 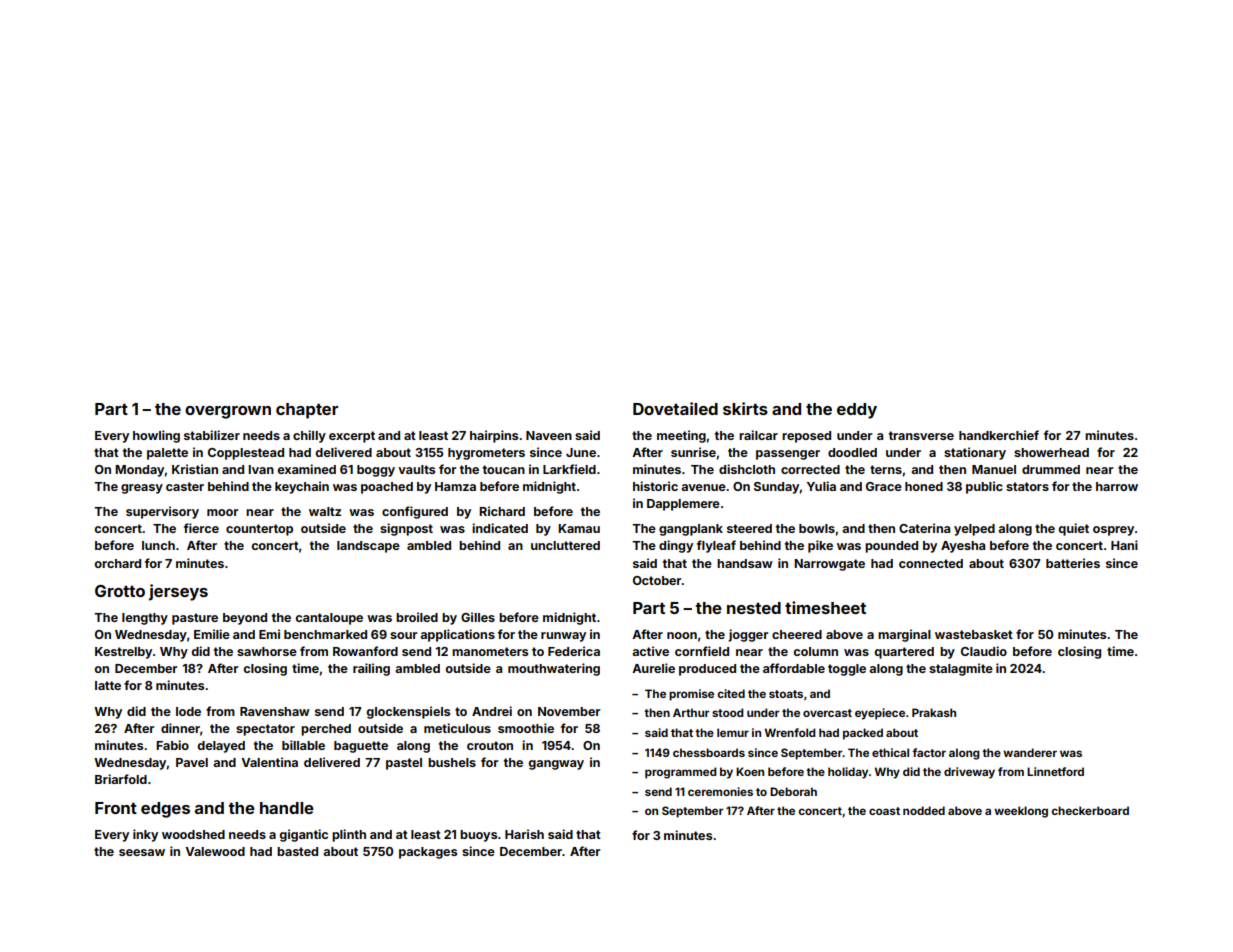 What do you see at coordinates (371, 669) in the image?
I see `railing` at bounding box center [371, 669].
